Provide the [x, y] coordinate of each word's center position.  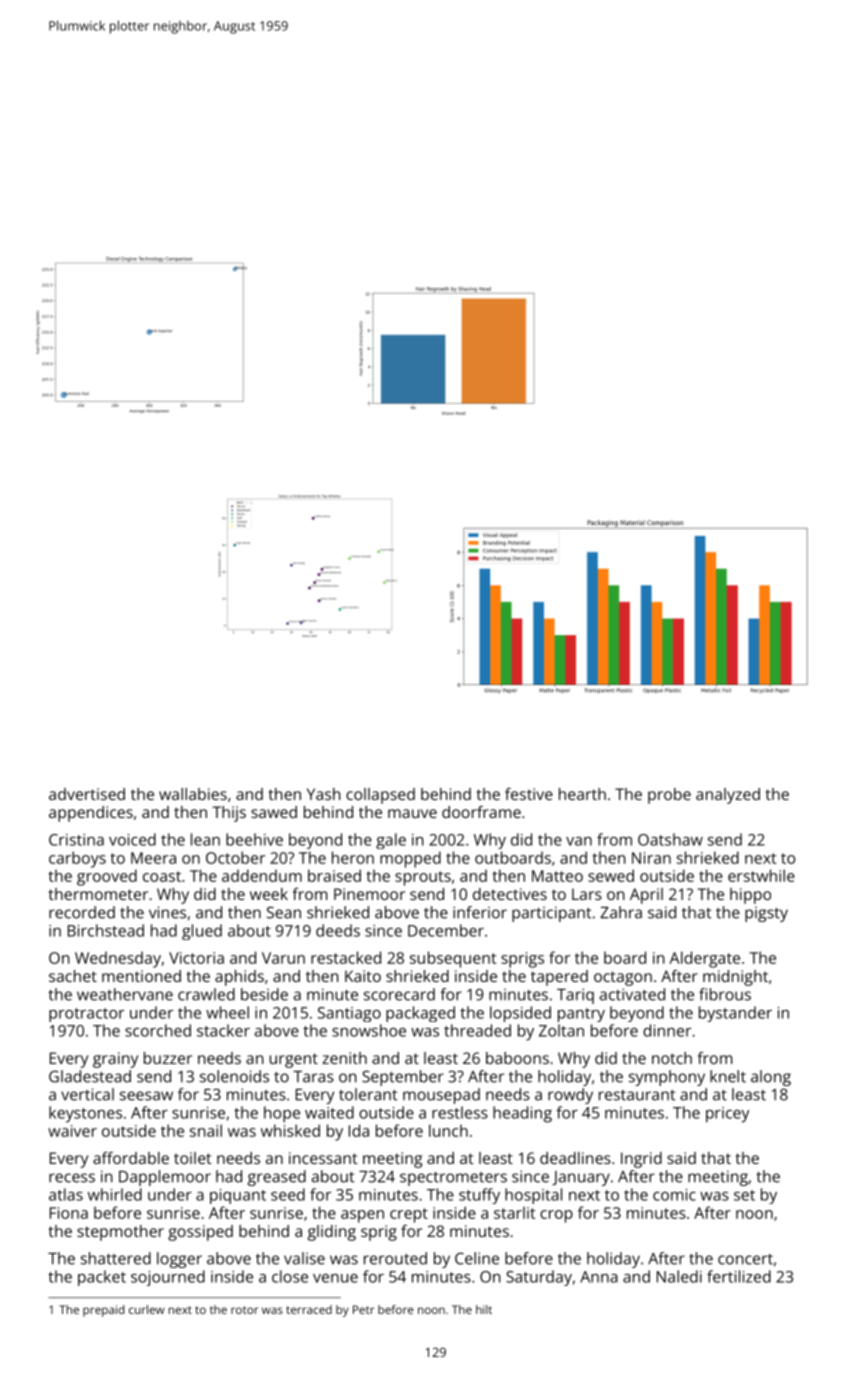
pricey [727, 1115]
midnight [735, 978]
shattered [116, 1258]
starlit [514, 1213]
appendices [91, 814]
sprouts [423, 878]
